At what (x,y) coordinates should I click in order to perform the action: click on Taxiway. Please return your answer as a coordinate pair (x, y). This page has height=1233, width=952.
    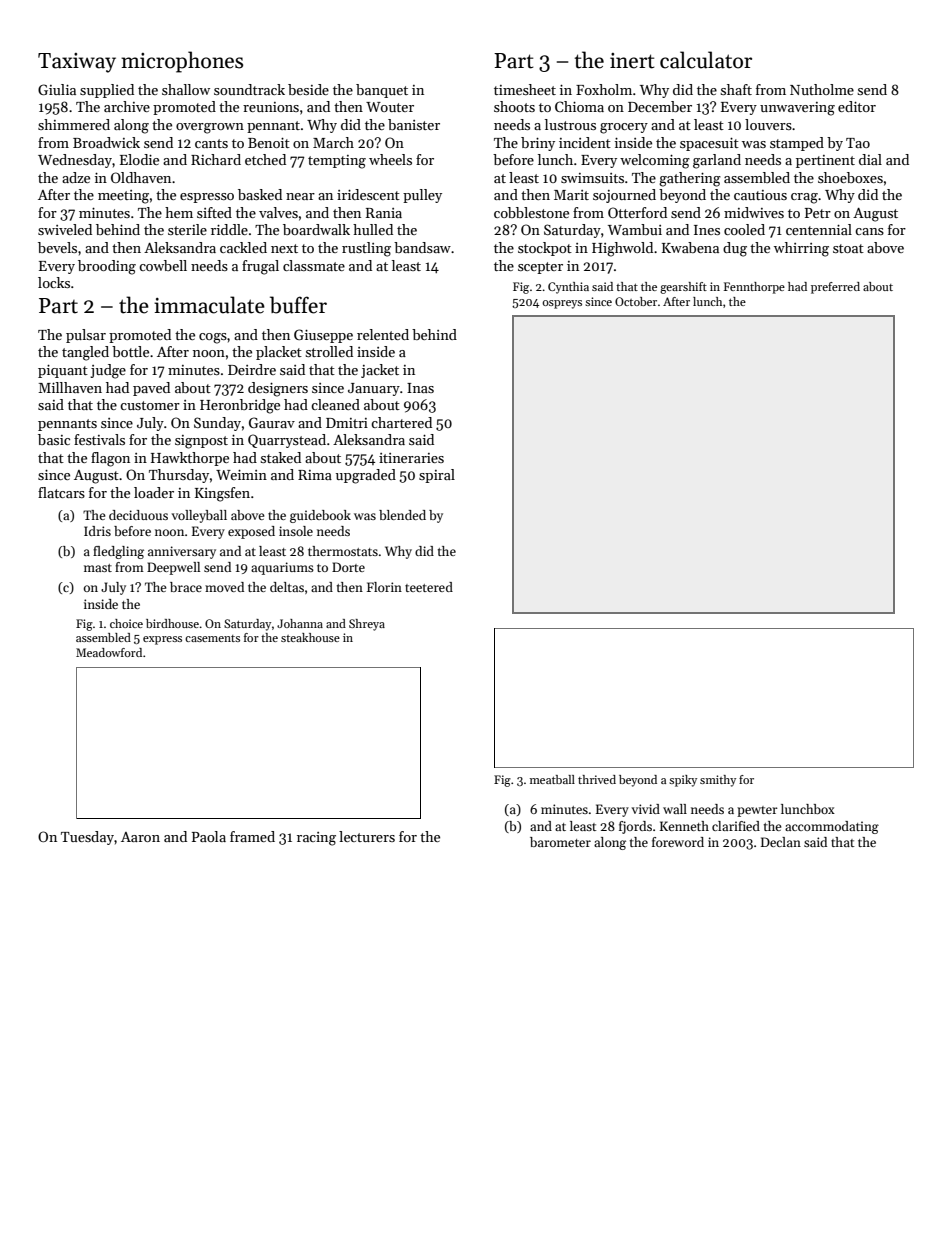
    Looking at the image, I should click on (77, 63).
